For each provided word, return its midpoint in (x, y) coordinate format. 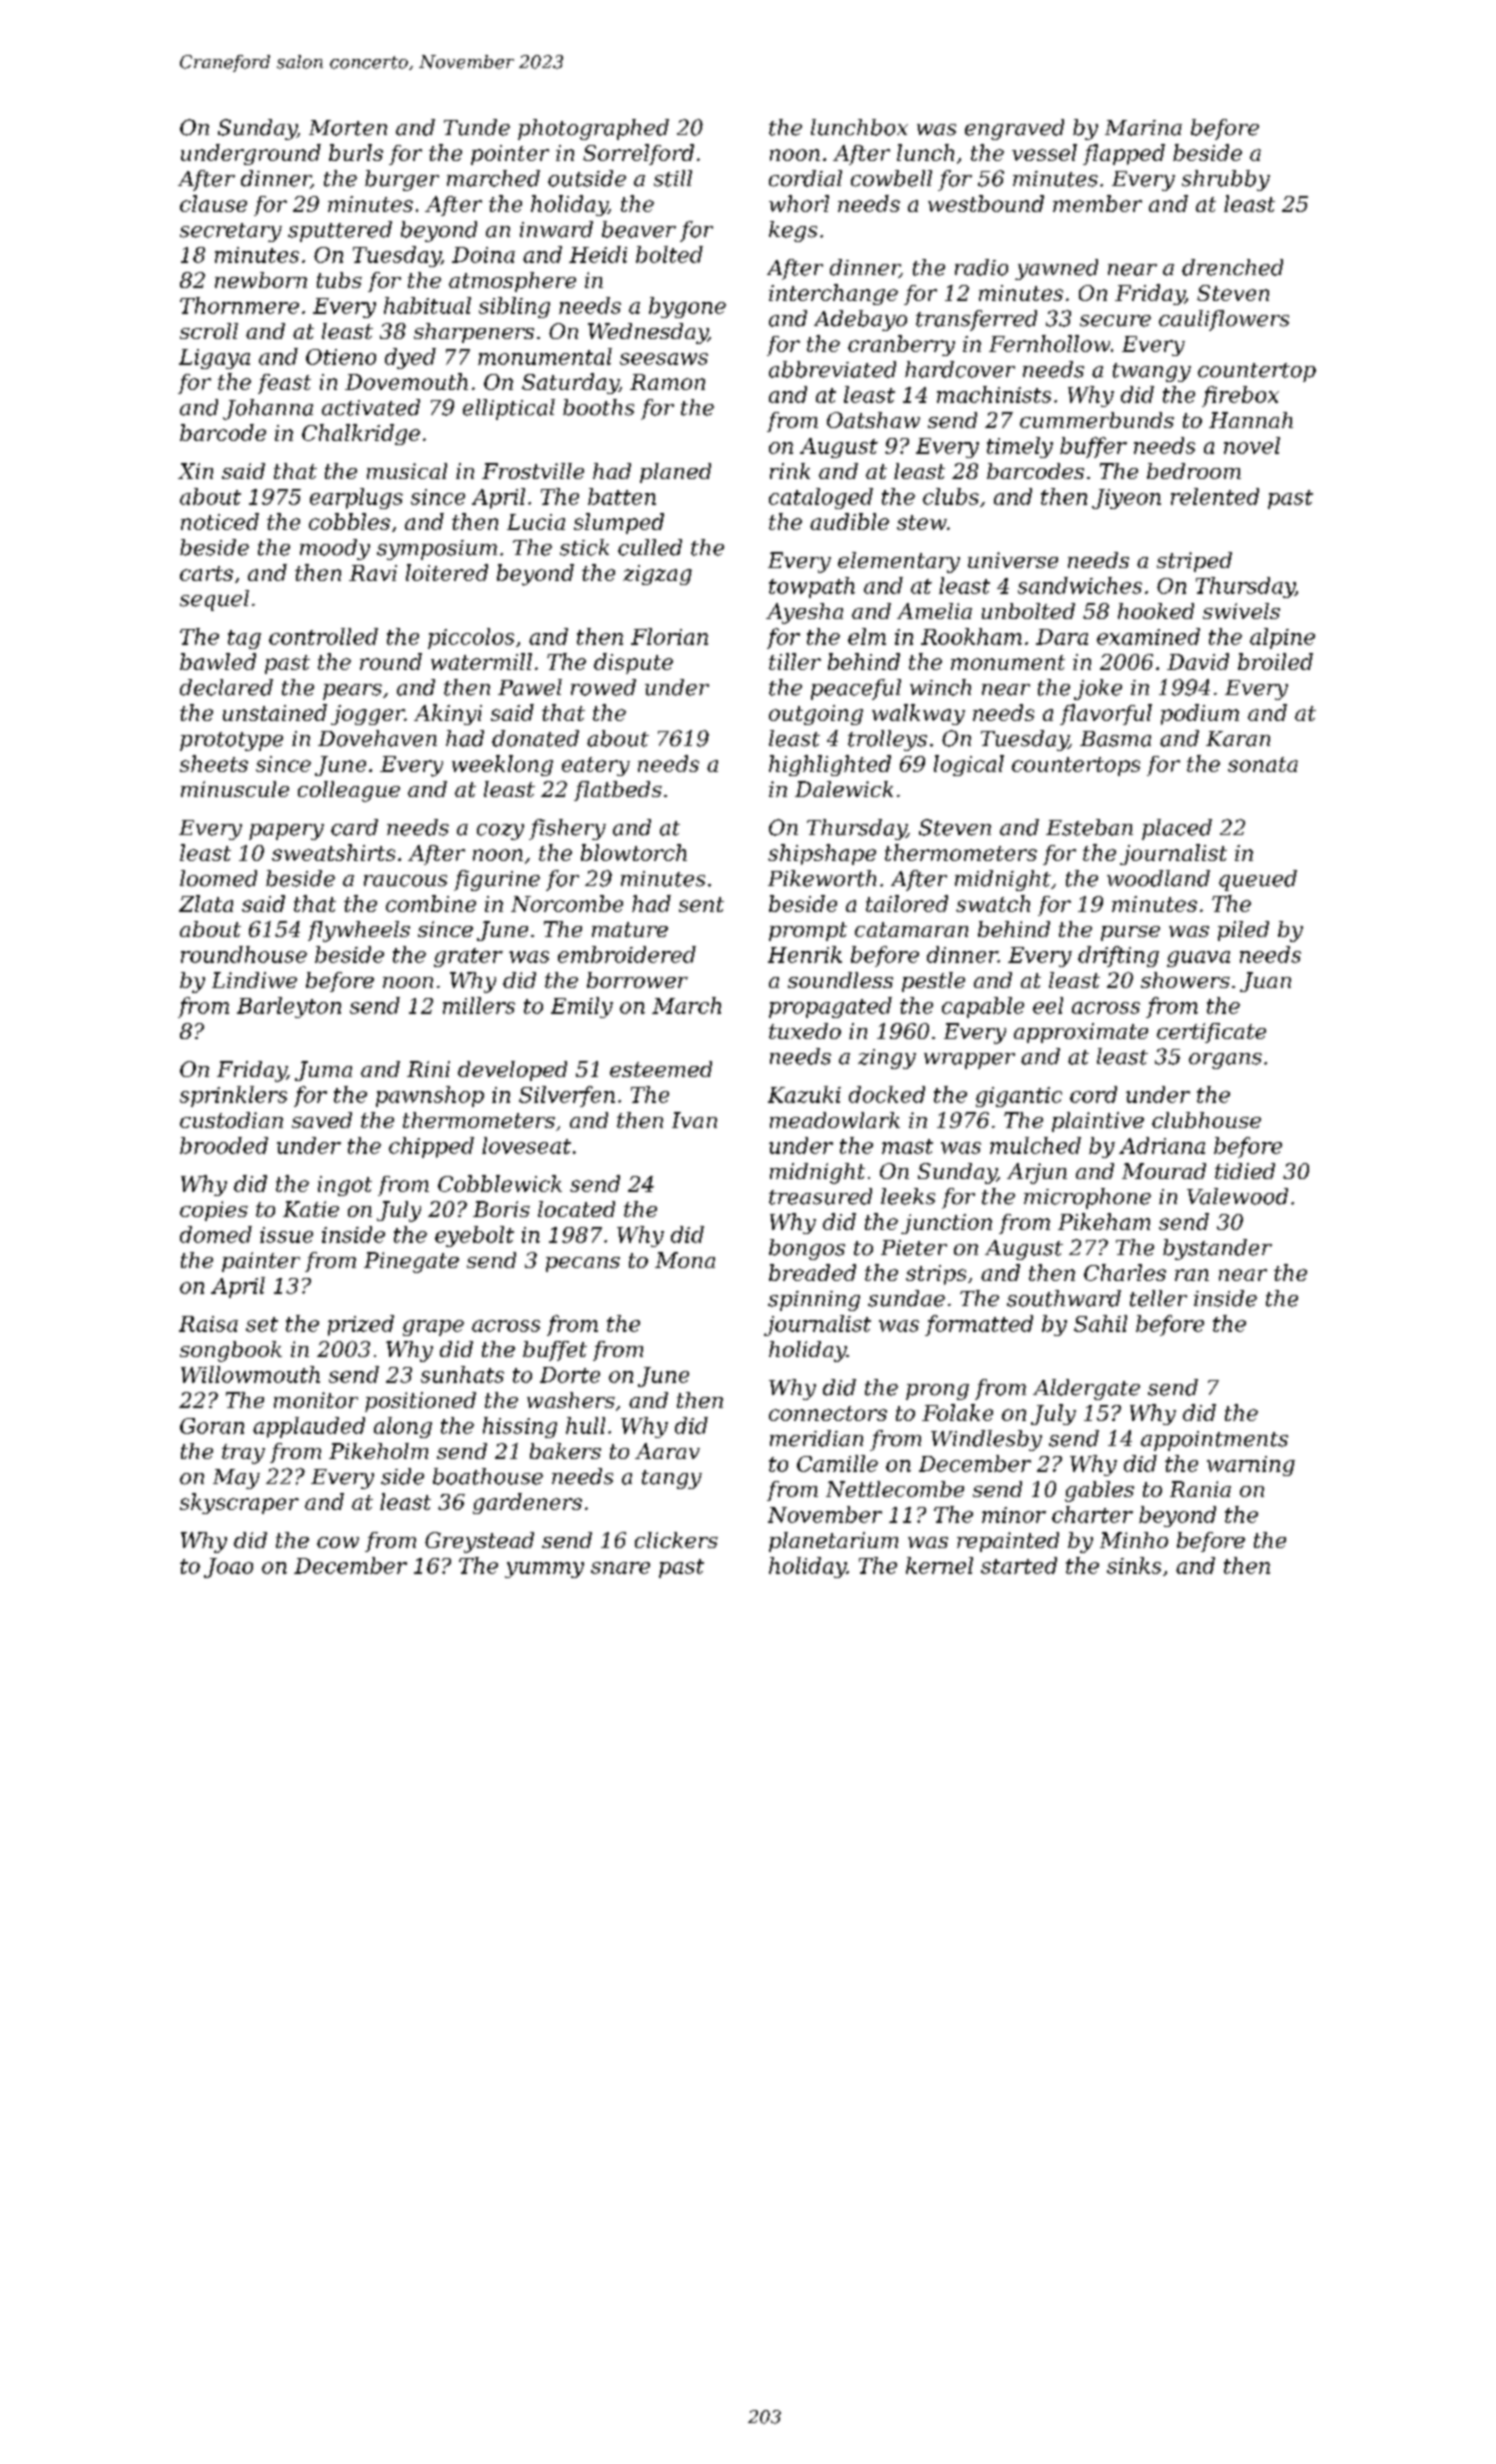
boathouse (488, 1476)
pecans (583, 1264)
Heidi (598, 254)
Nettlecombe (895, 1489)
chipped (431, 1147)
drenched (1232, 267)
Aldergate (1086, 1389)
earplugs (356, 498)
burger (402, 180)
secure (1115, 321)
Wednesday (648, 333)
